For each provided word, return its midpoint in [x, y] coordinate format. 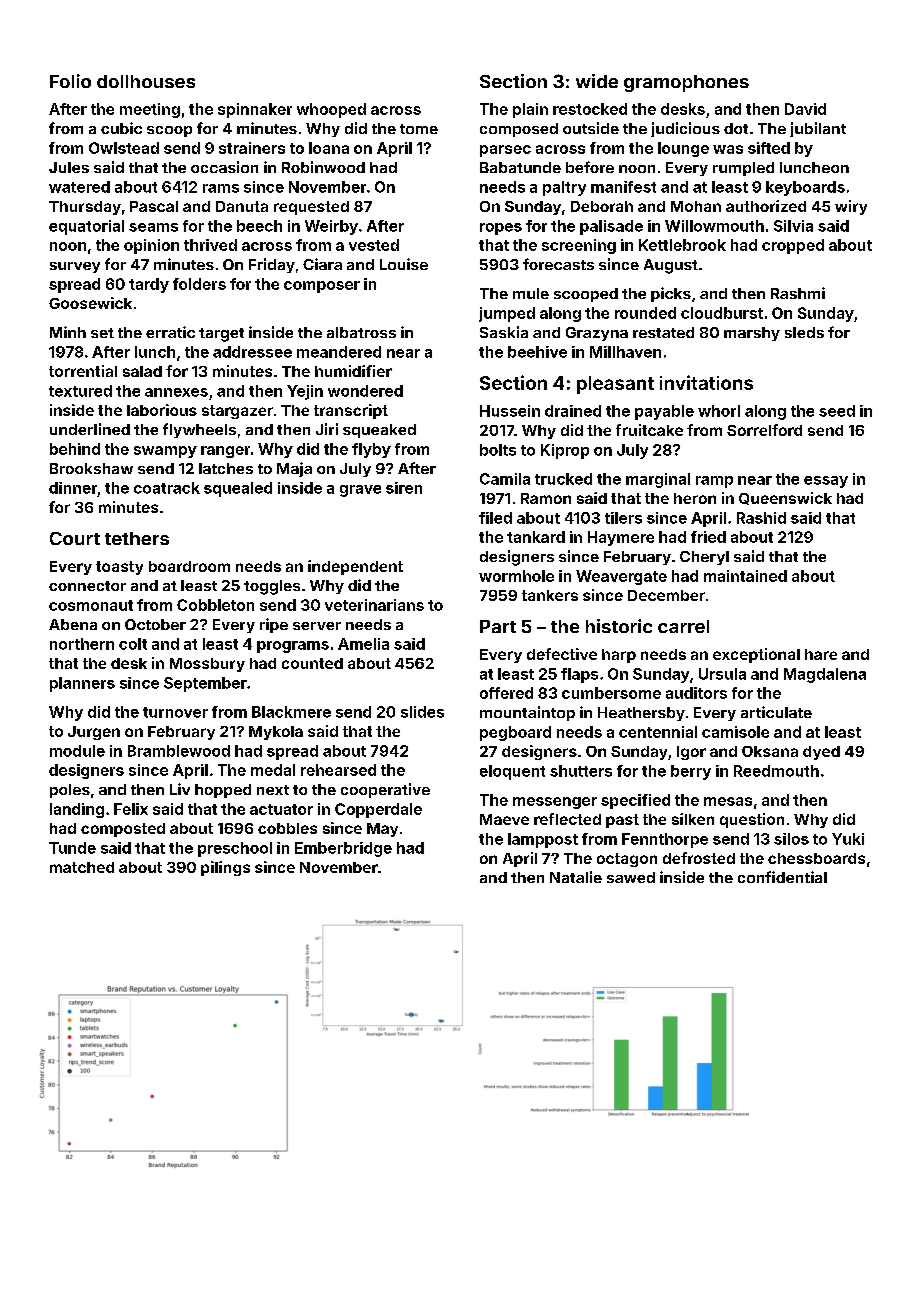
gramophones [686, 83]
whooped [331, 110]
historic [619, 626]
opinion [151, 246]
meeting [150, 110]
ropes [501, 229]
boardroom [189, 566]
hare [821, 654]
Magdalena [825, 675]
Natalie [576, 877]
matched [82, 867]
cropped [793, 246]
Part [498, 626]
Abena [73, 624]
